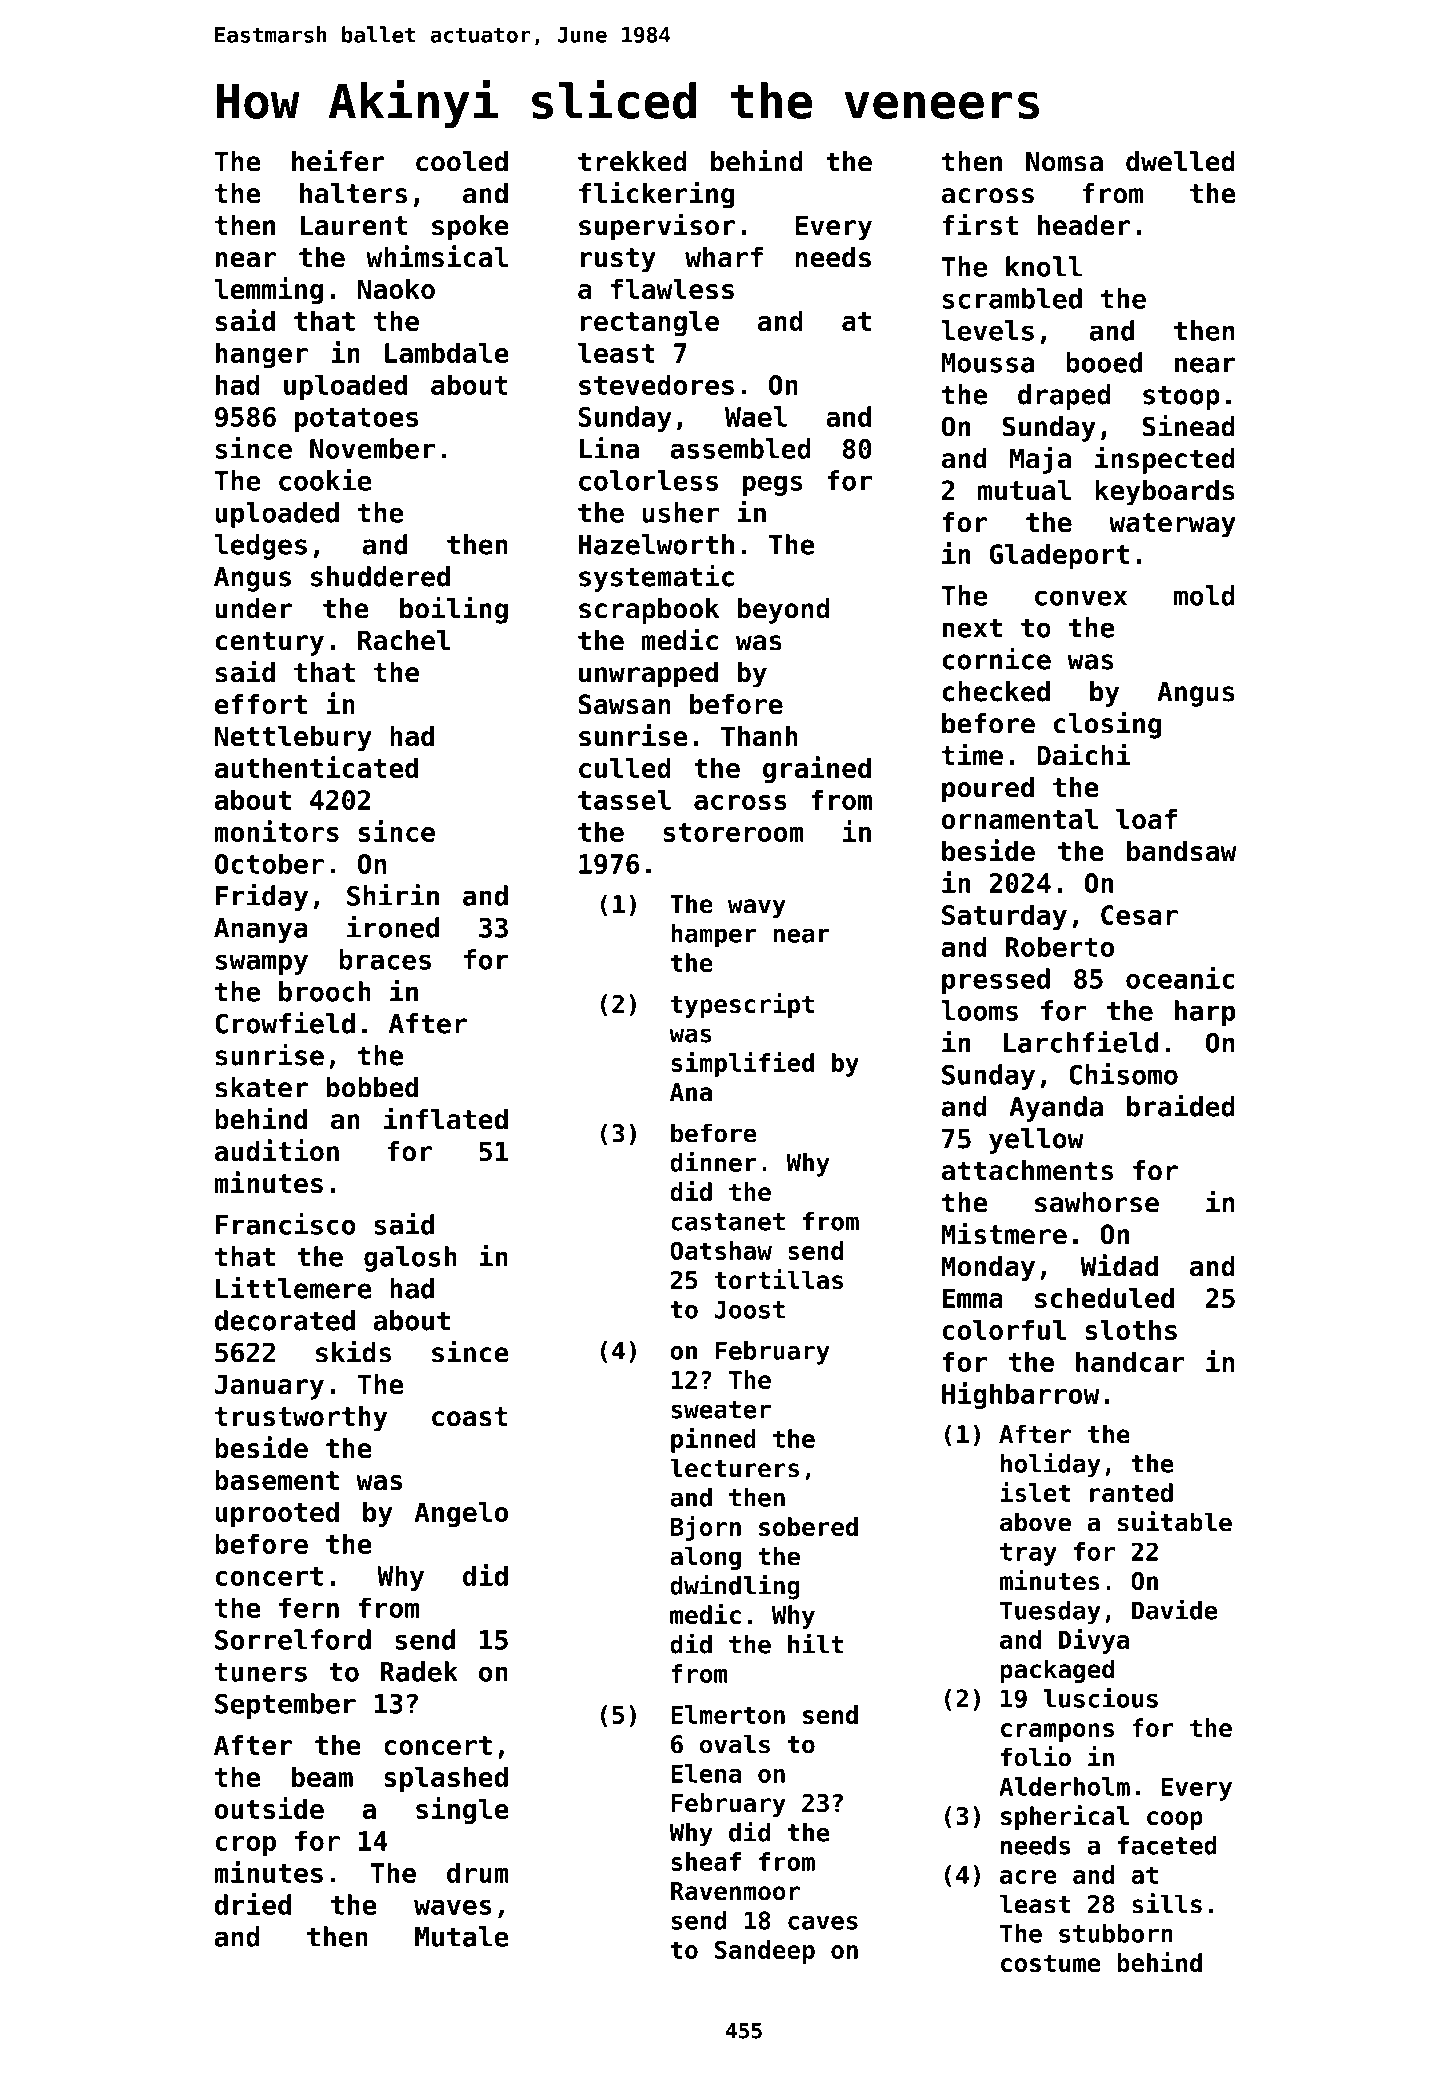 Image resolution: width=1450 pixels, height=2100 pixels. Describe the element at coordinates (728, 1714) in the screenshot. I see `Elmerton` at that location.
